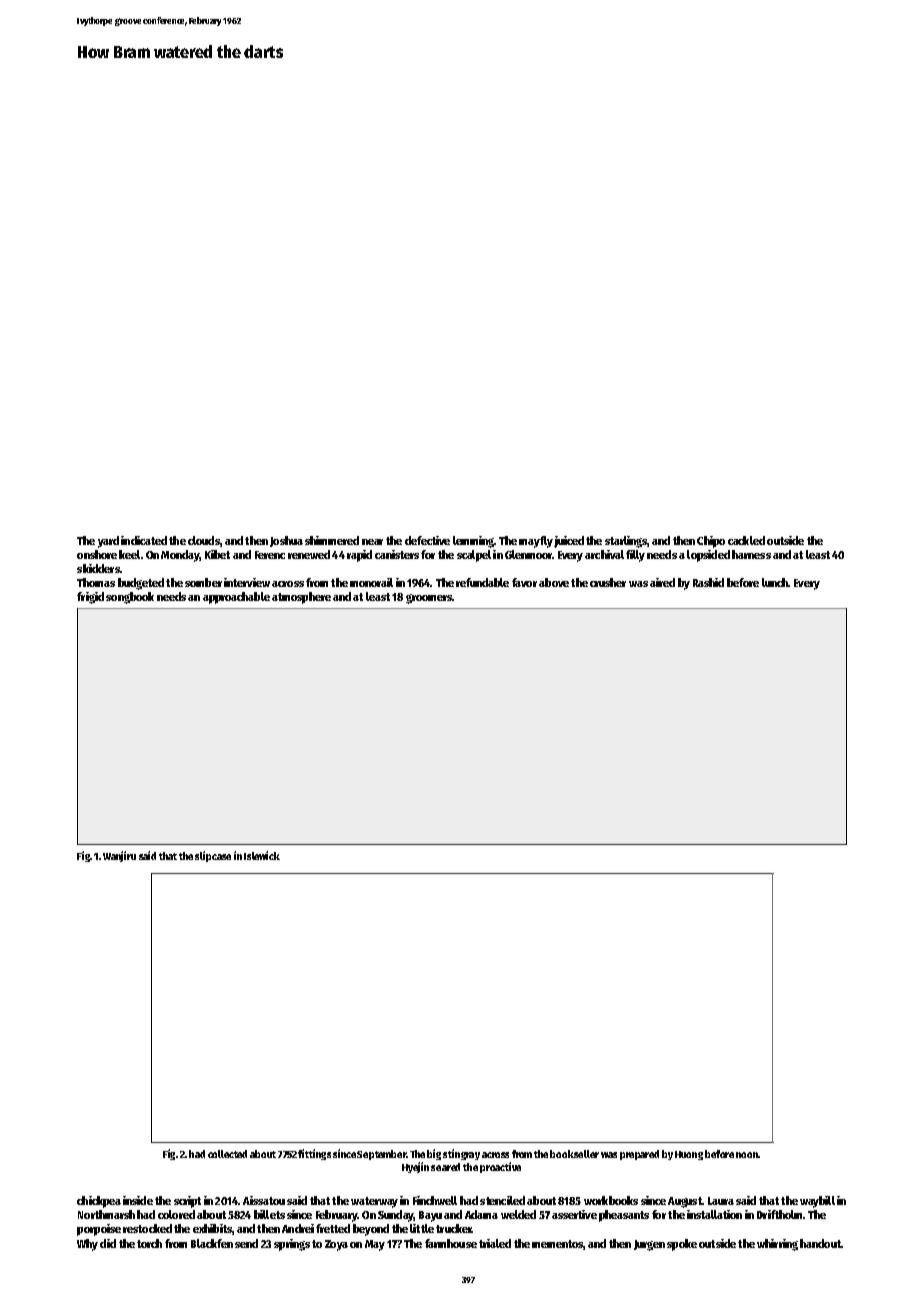 This document has height=1308, width=924. What do you see at coordinates (747, 1155) in the document?
I see `noon` at bounding box center [747, 1155].
